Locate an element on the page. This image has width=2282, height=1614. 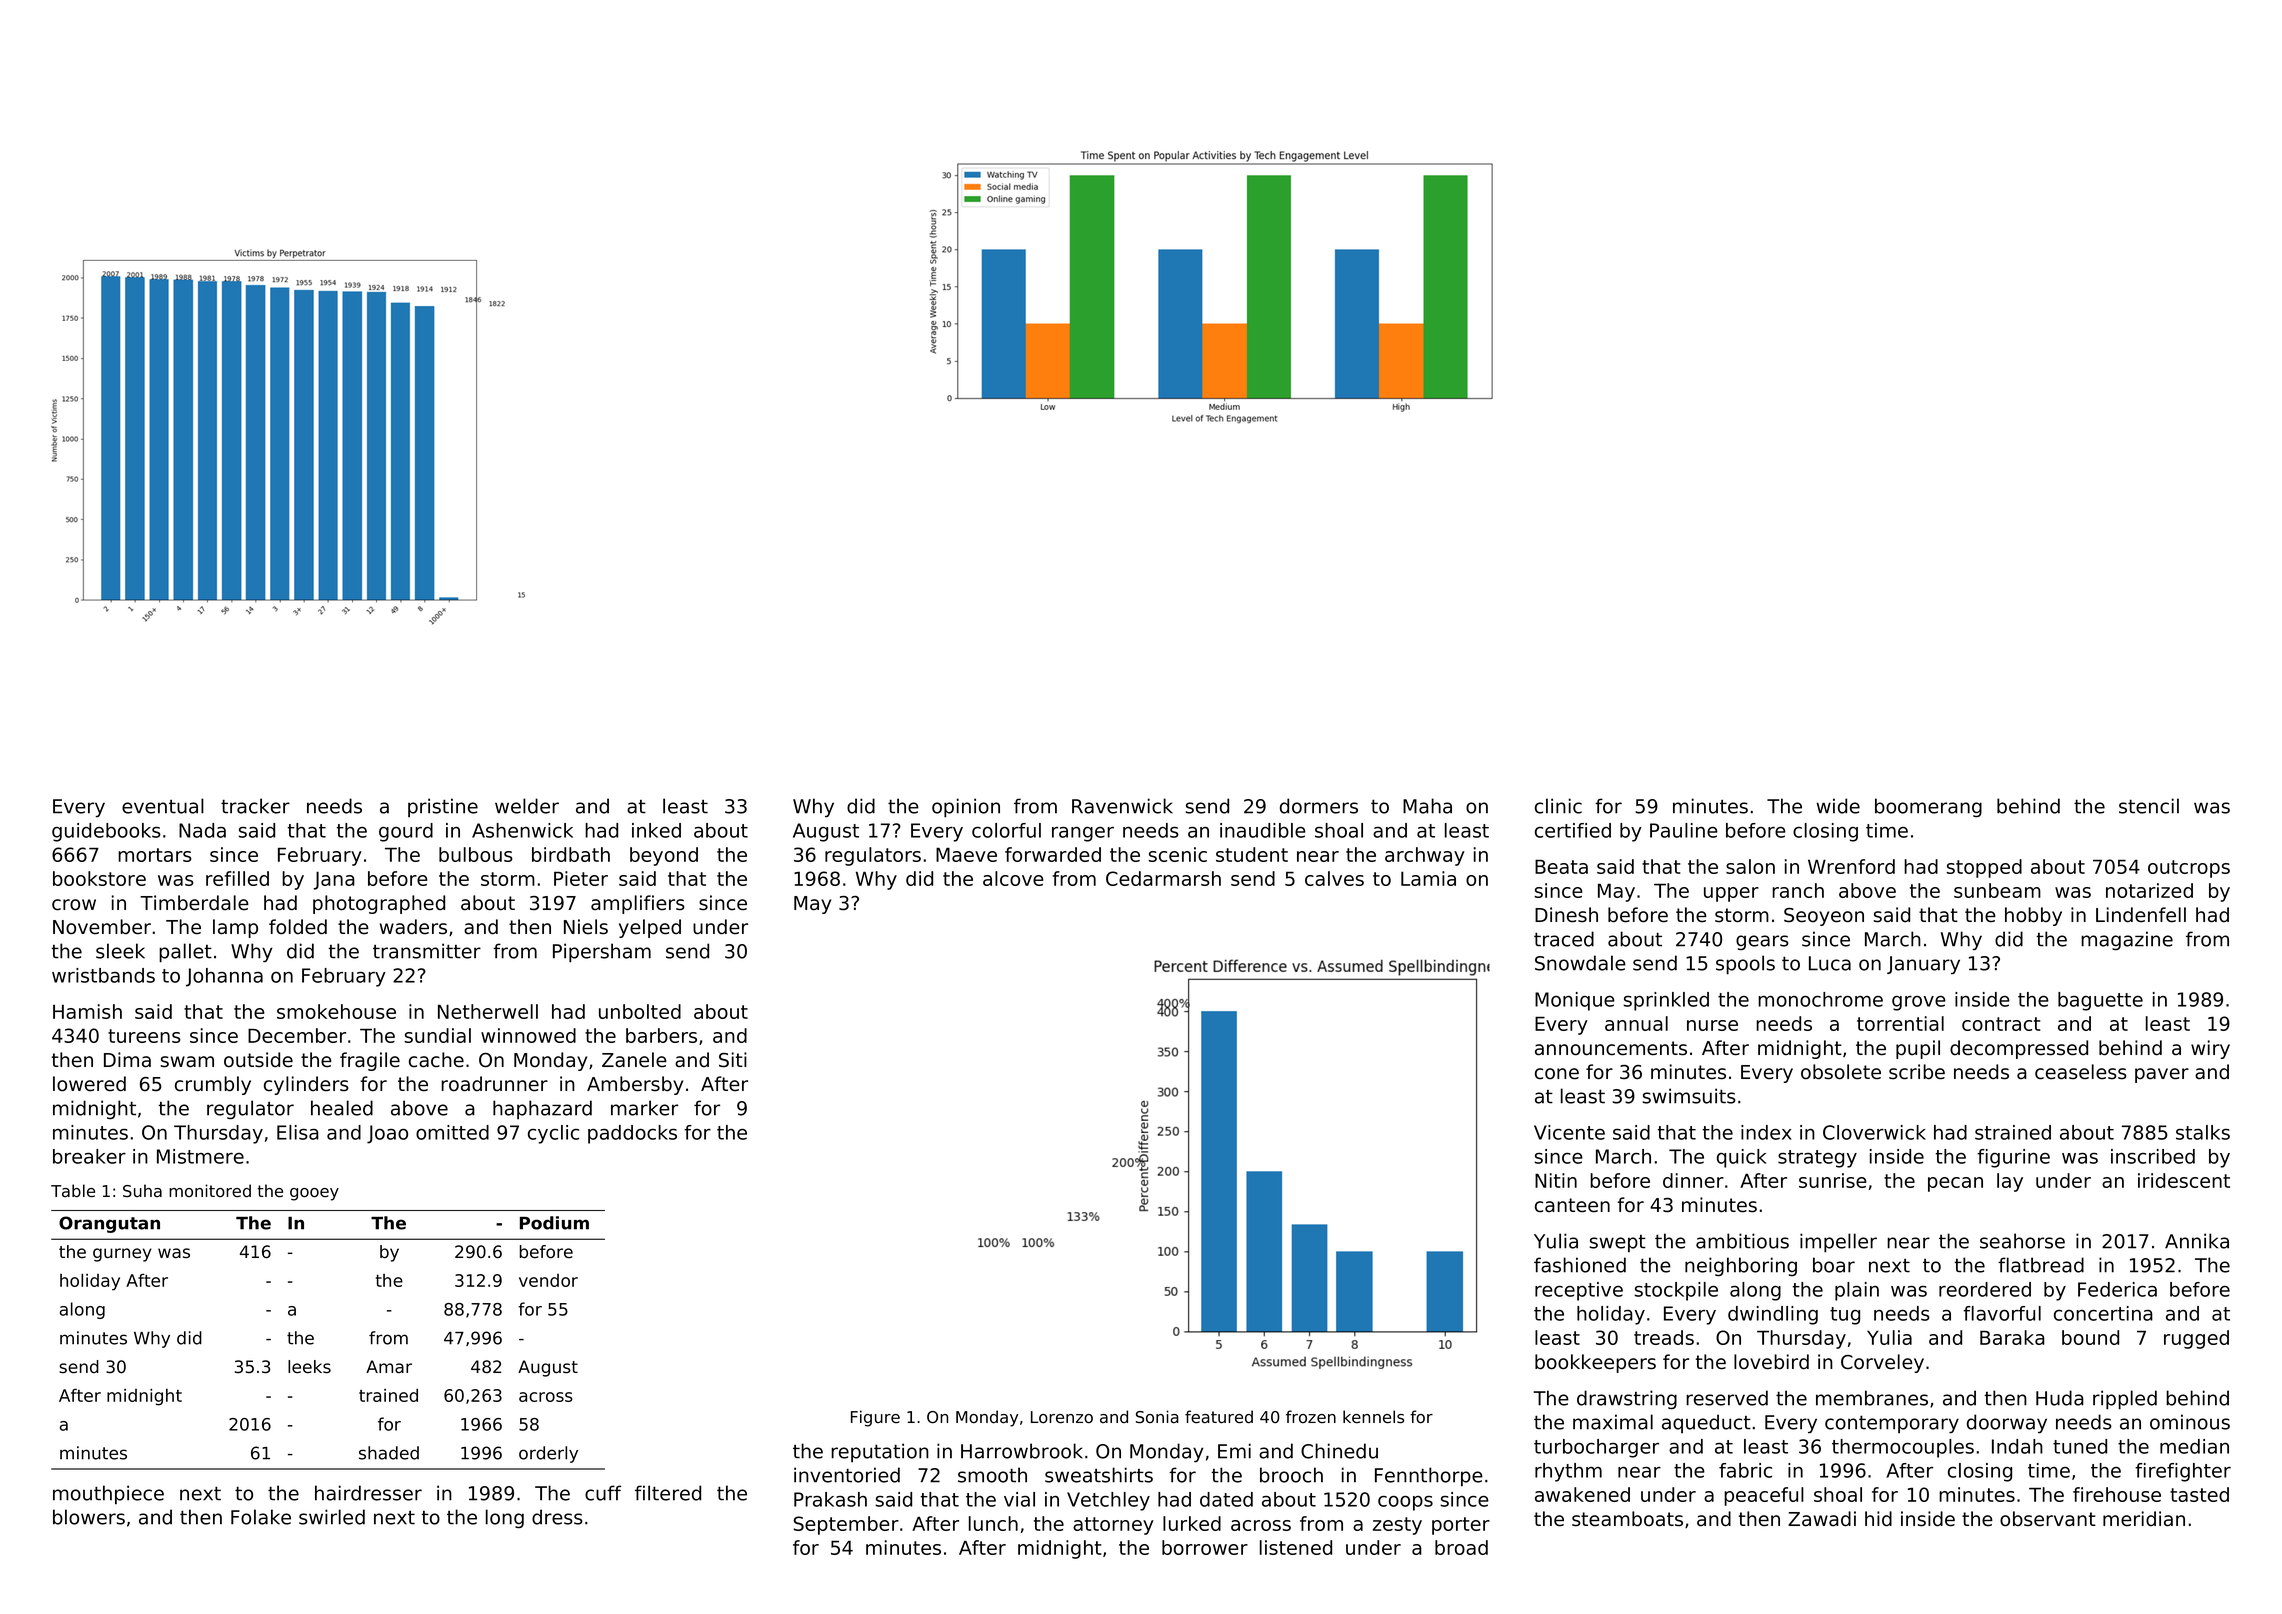
Monique is located at coordinates (1575, 1001).
